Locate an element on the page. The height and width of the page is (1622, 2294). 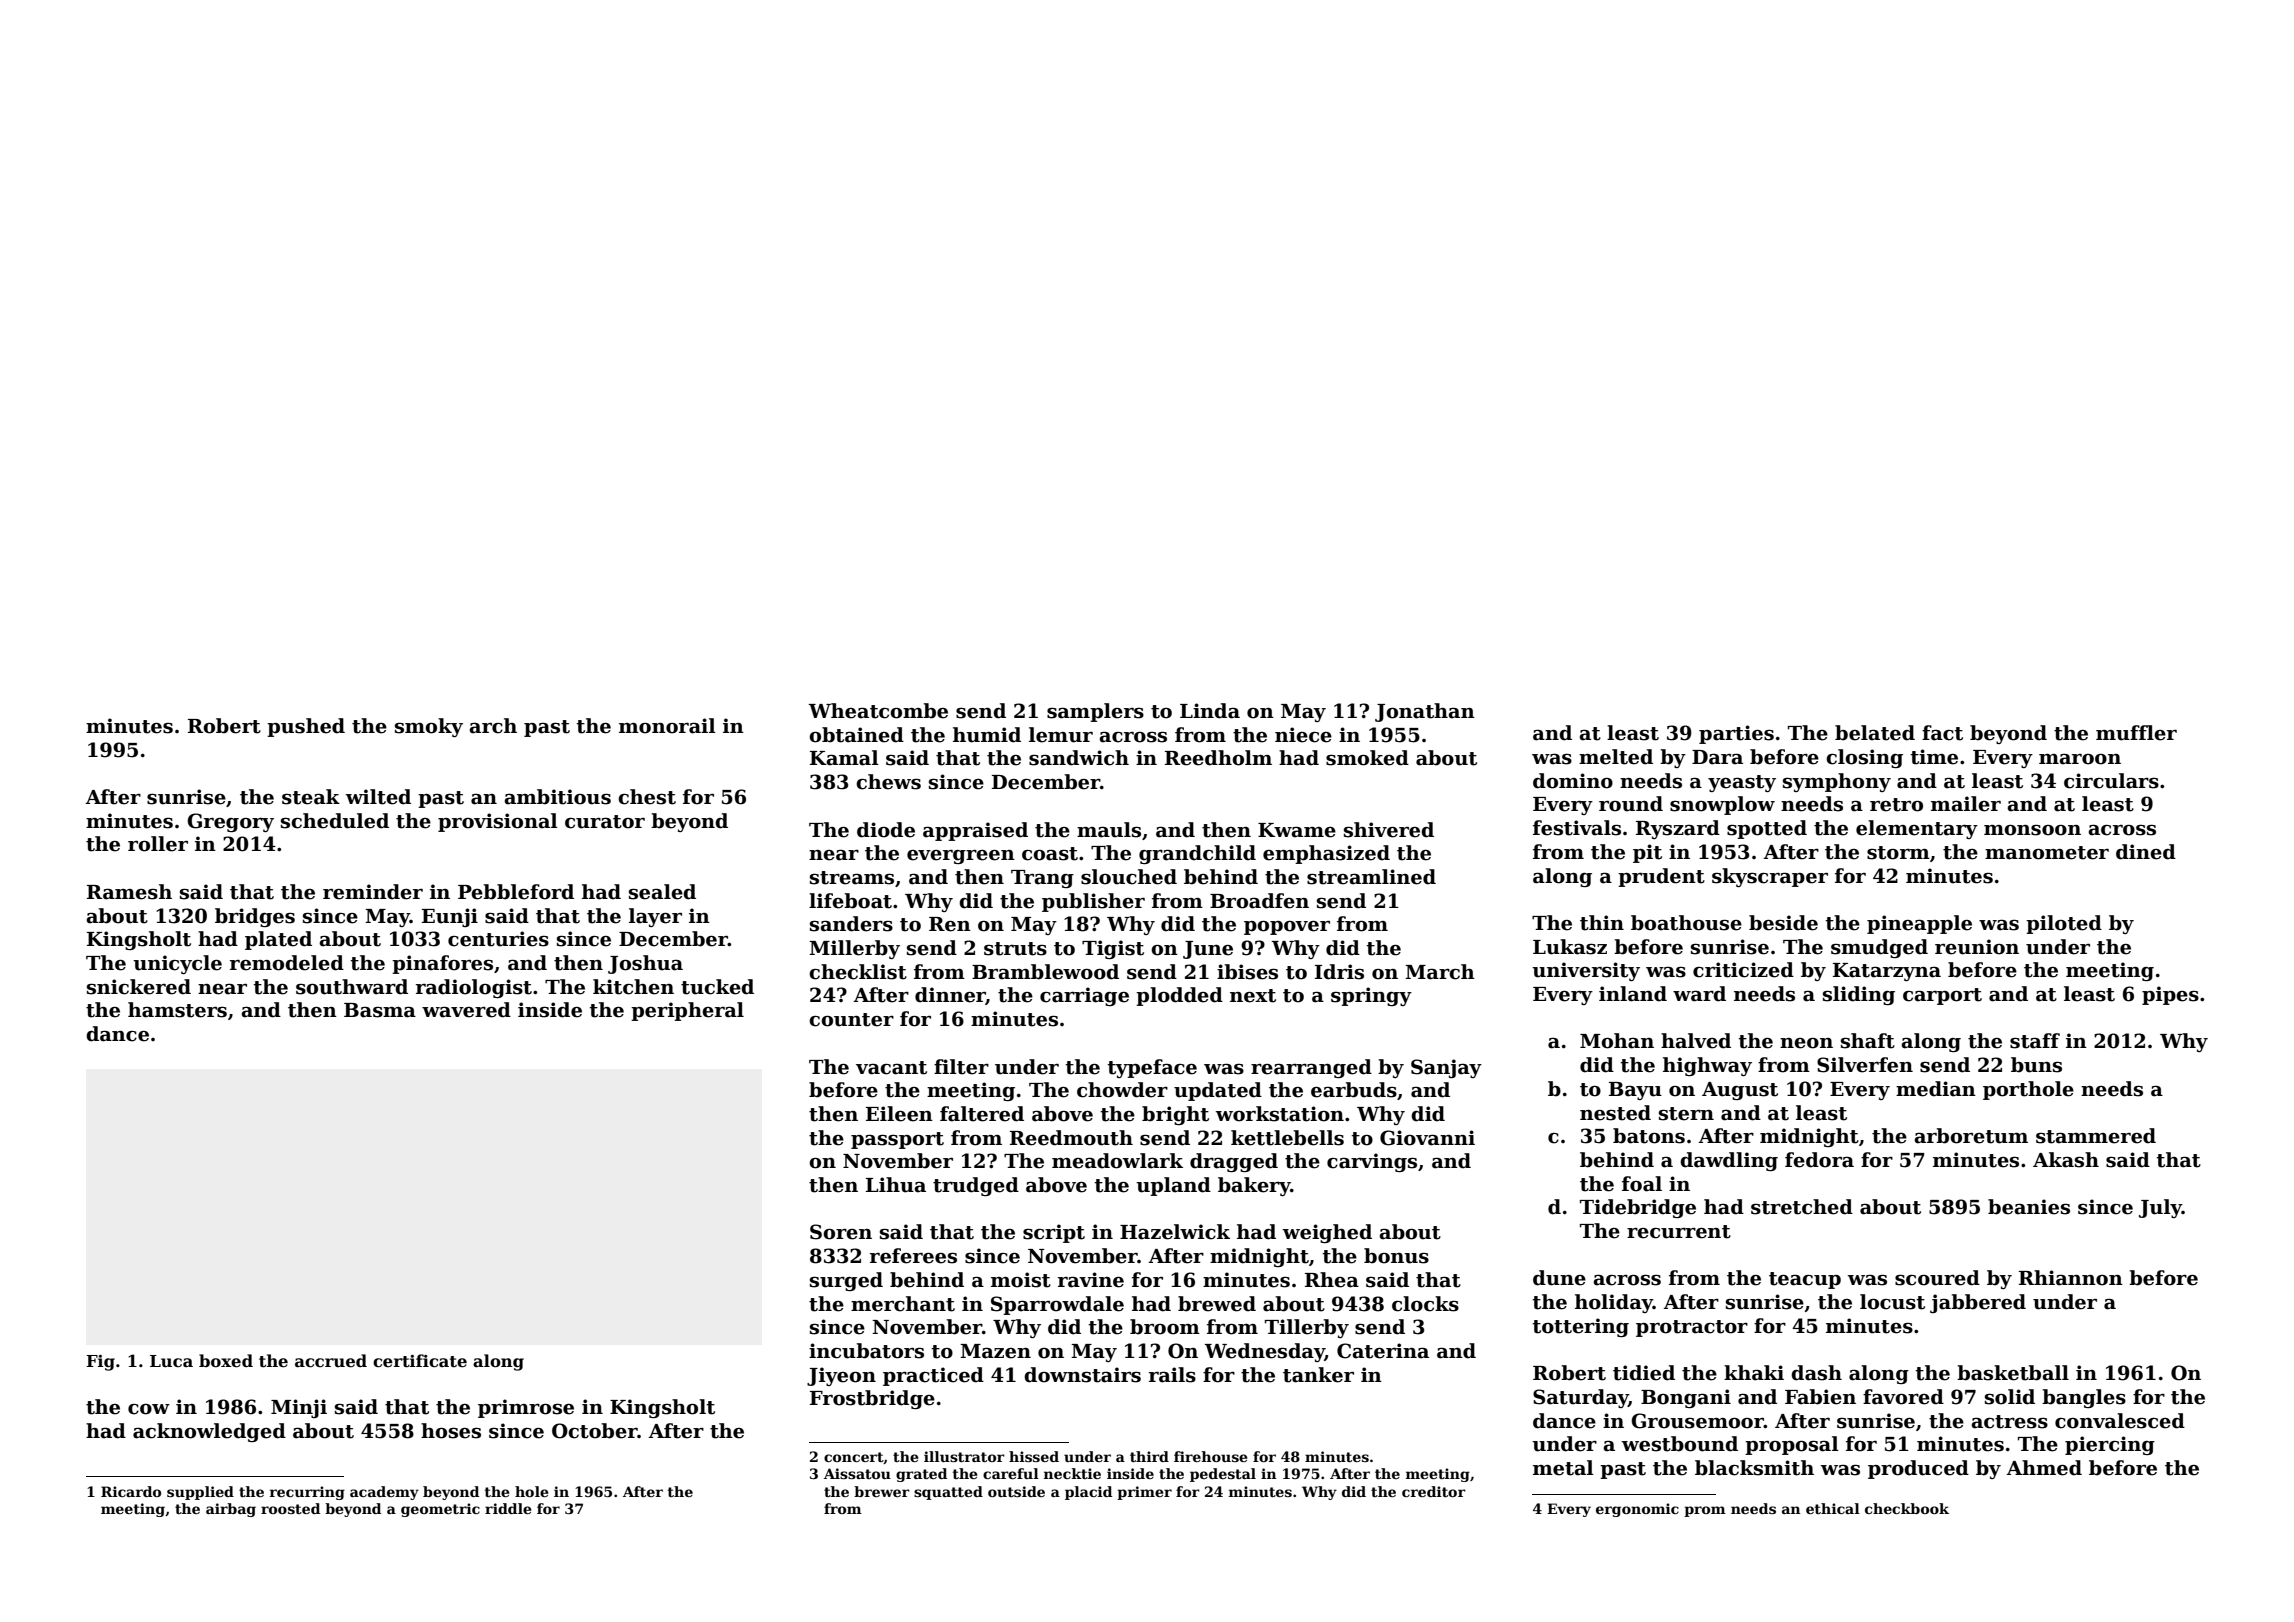
parties is located at coordinates (1736, 734).
